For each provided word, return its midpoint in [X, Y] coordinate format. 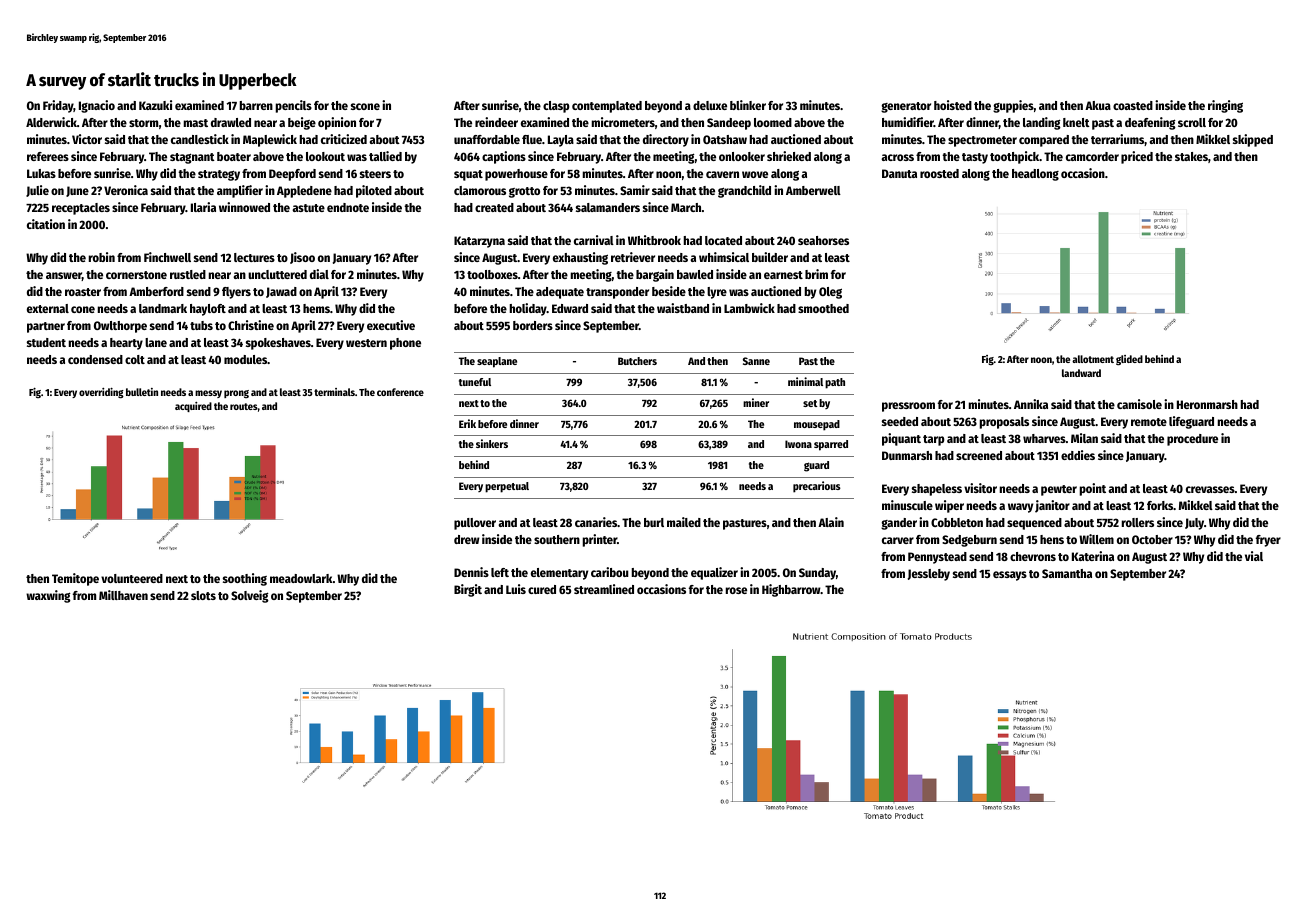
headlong [1035, 175]
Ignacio [97, 106]
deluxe [710, 105]
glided [1129, 360]
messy [208, 394]
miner [756, 402]
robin [102, 257]
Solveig [250, 596]
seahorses [823, 240]
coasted [1133, 105]
